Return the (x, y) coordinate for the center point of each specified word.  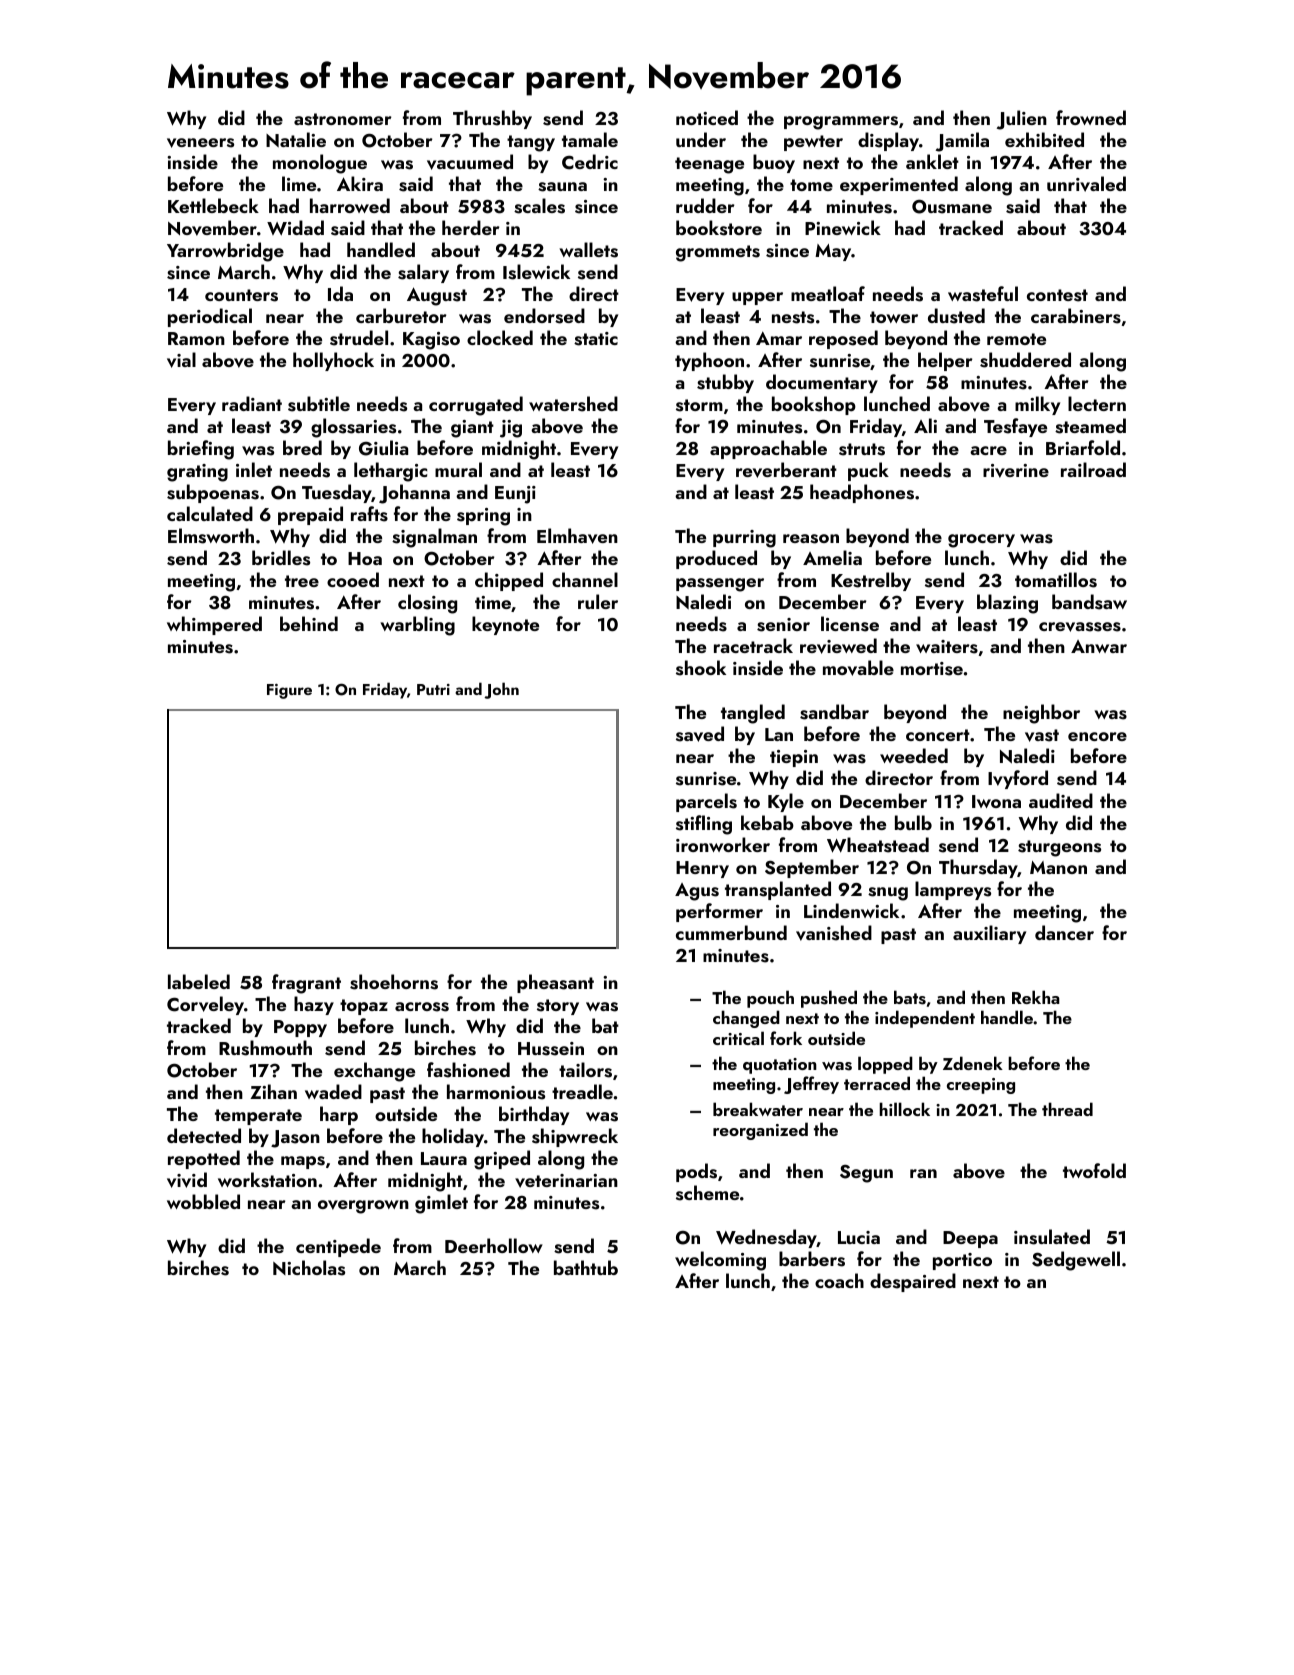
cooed (353, 579)
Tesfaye (1015, 427)
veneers (200, 143)
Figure (289, 691)
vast (1042, 735)
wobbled (203, 1201)
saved (700, 734)
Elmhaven (577, 536)
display (888, 141)
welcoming (720, 1261)
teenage (709, 165)
